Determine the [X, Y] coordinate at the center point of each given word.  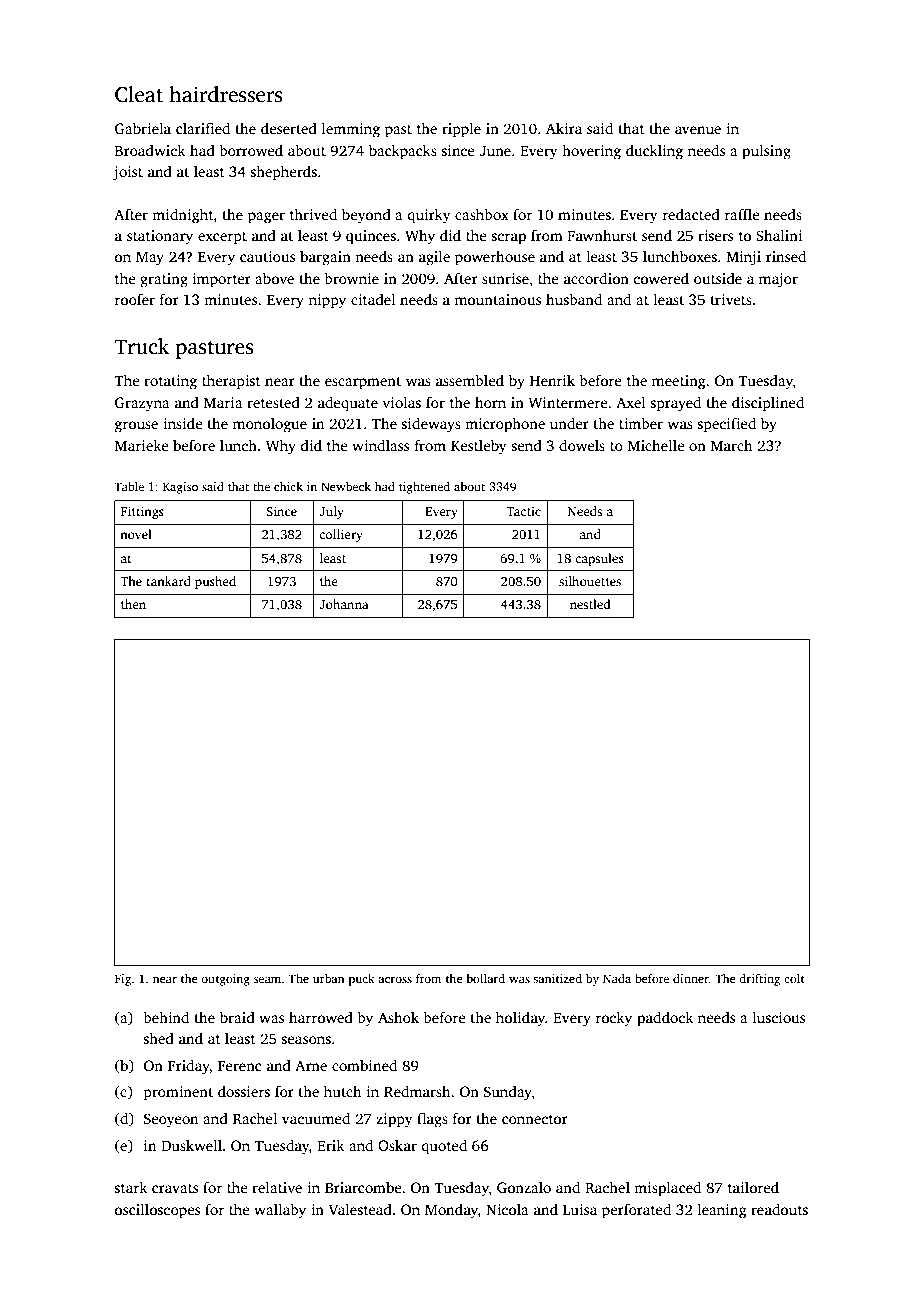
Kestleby [478, 447]
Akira [564, 128]
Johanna [344, 604]
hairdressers [225, 94]
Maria [223, 402]
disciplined [768, 404]
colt [794, 978]
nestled [590, 604]
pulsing [766, 152]
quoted [444, 1147]
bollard [485, 978]
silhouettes [590, 581]
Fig [123, 980]
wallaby [280, 1211]
